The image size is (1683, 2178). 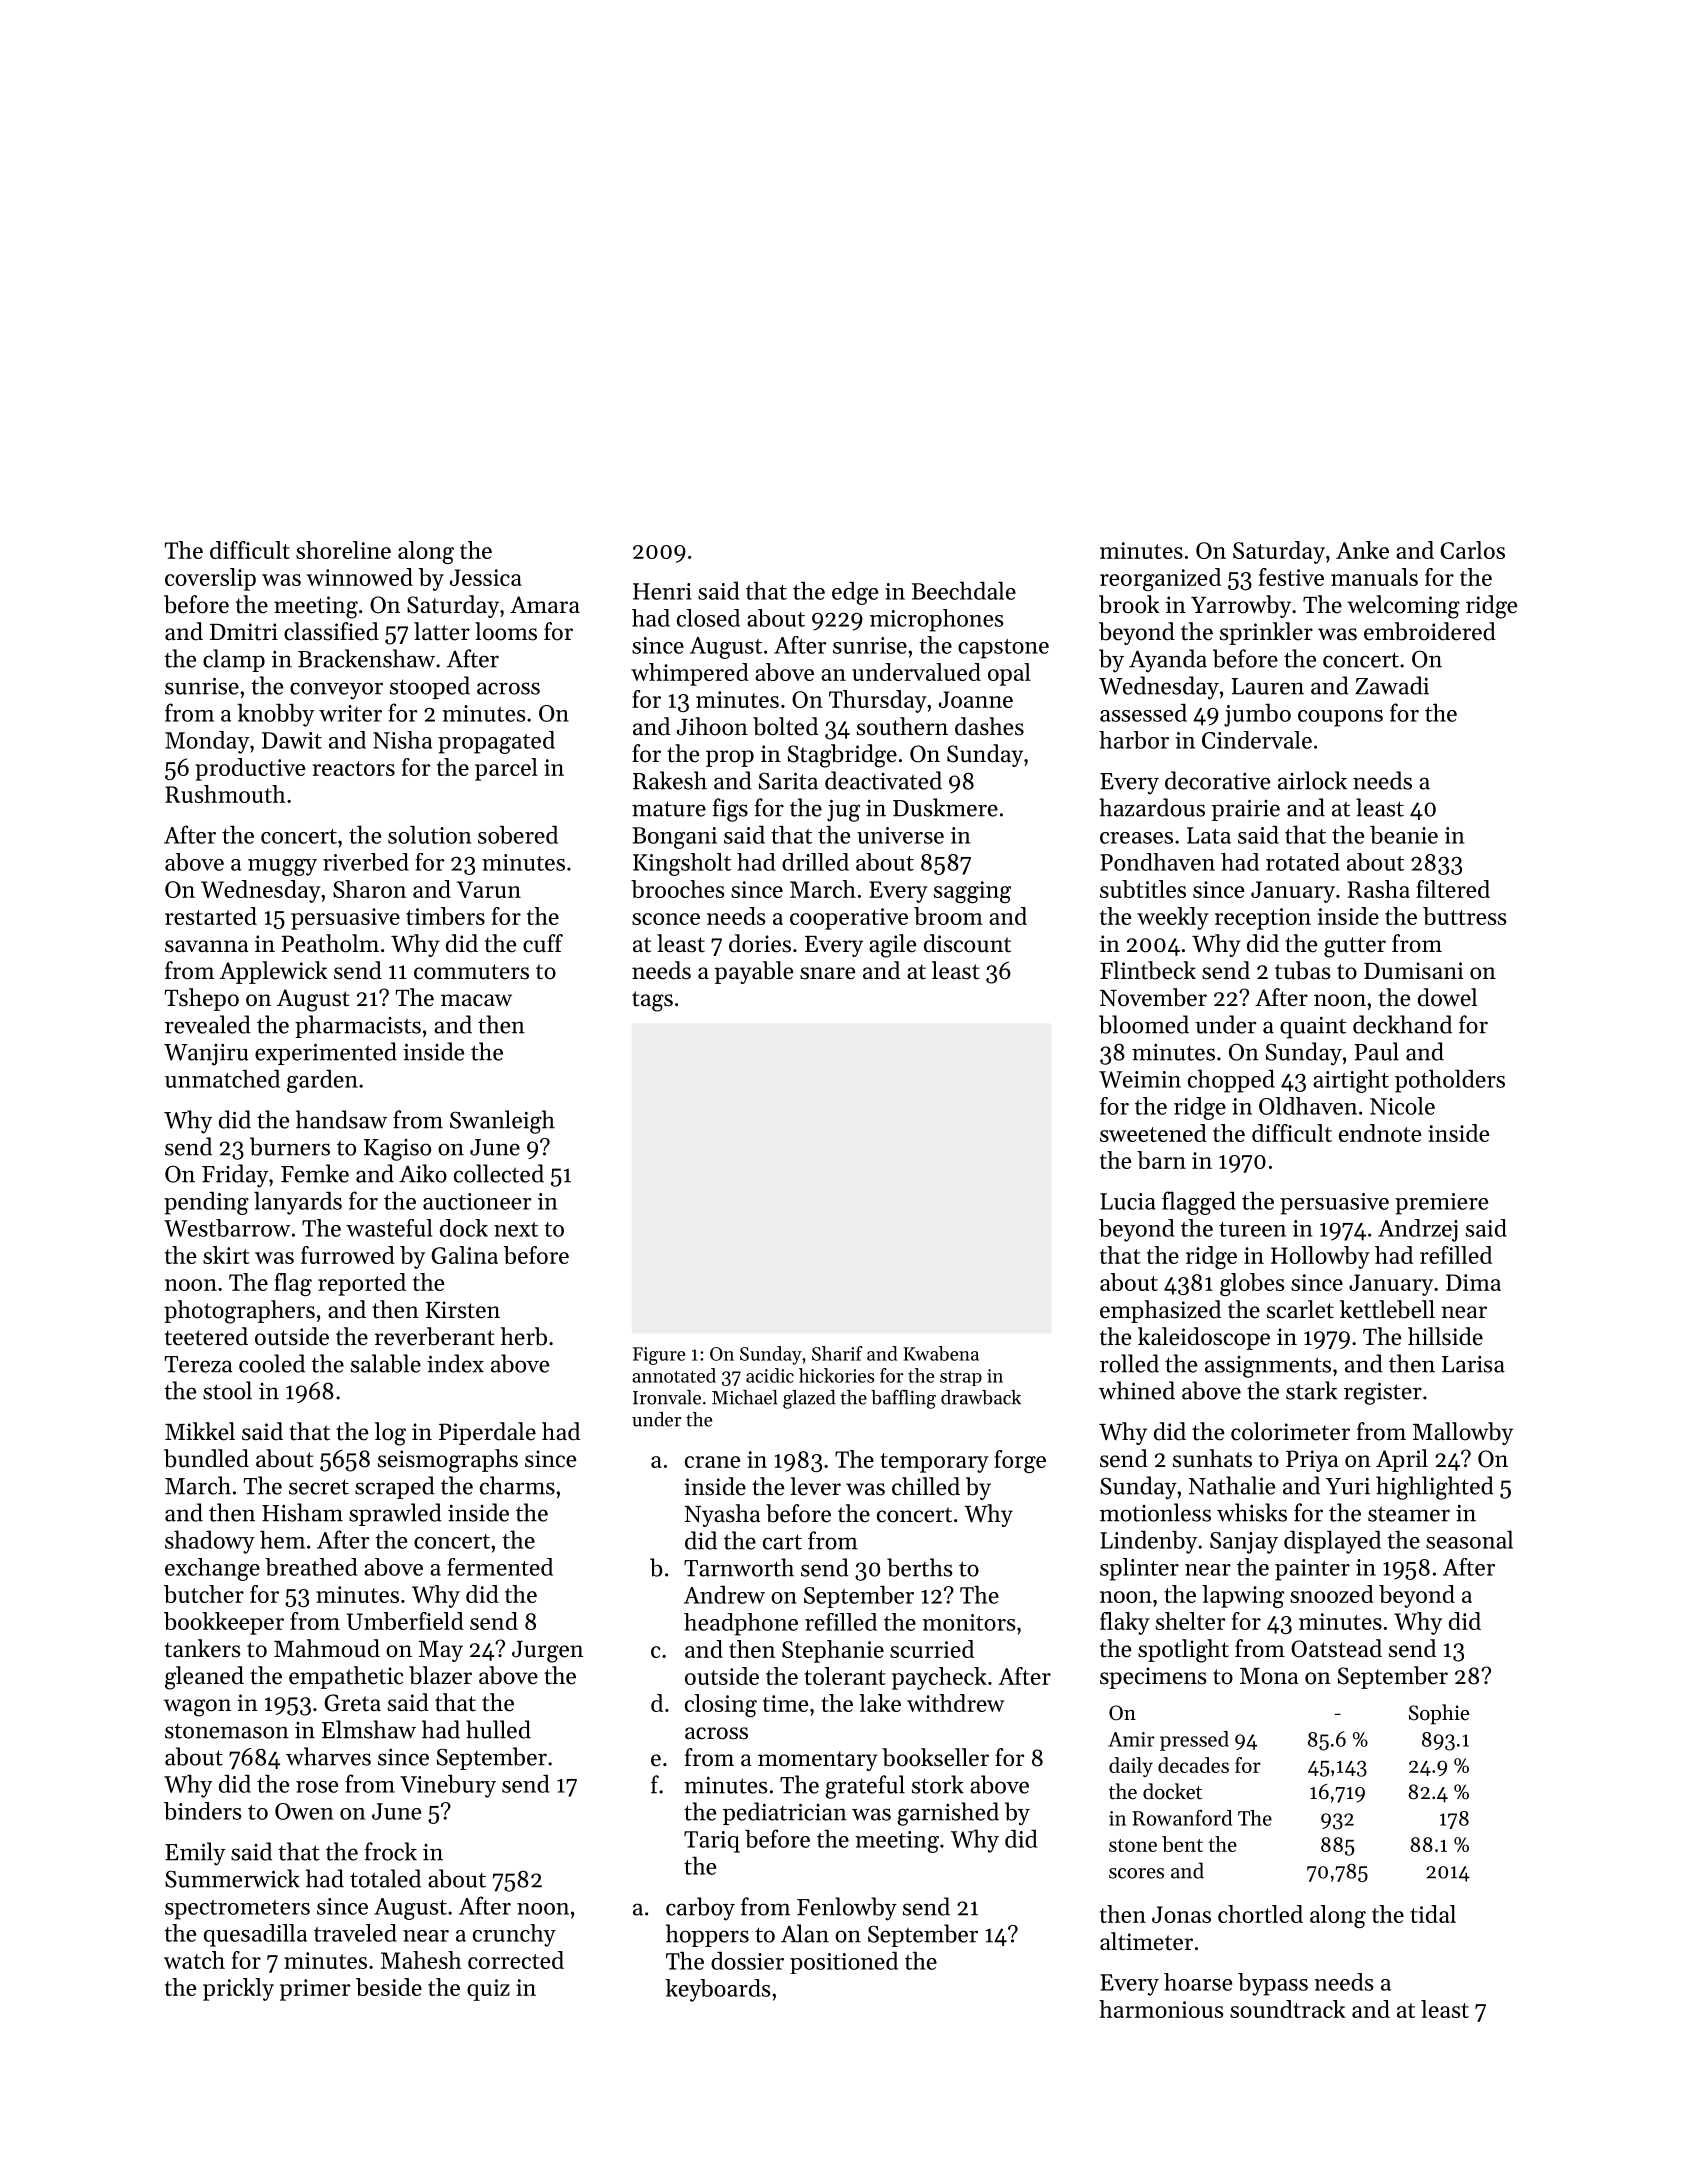 I want to click on potholders, so click(x=1450, y=1081).
